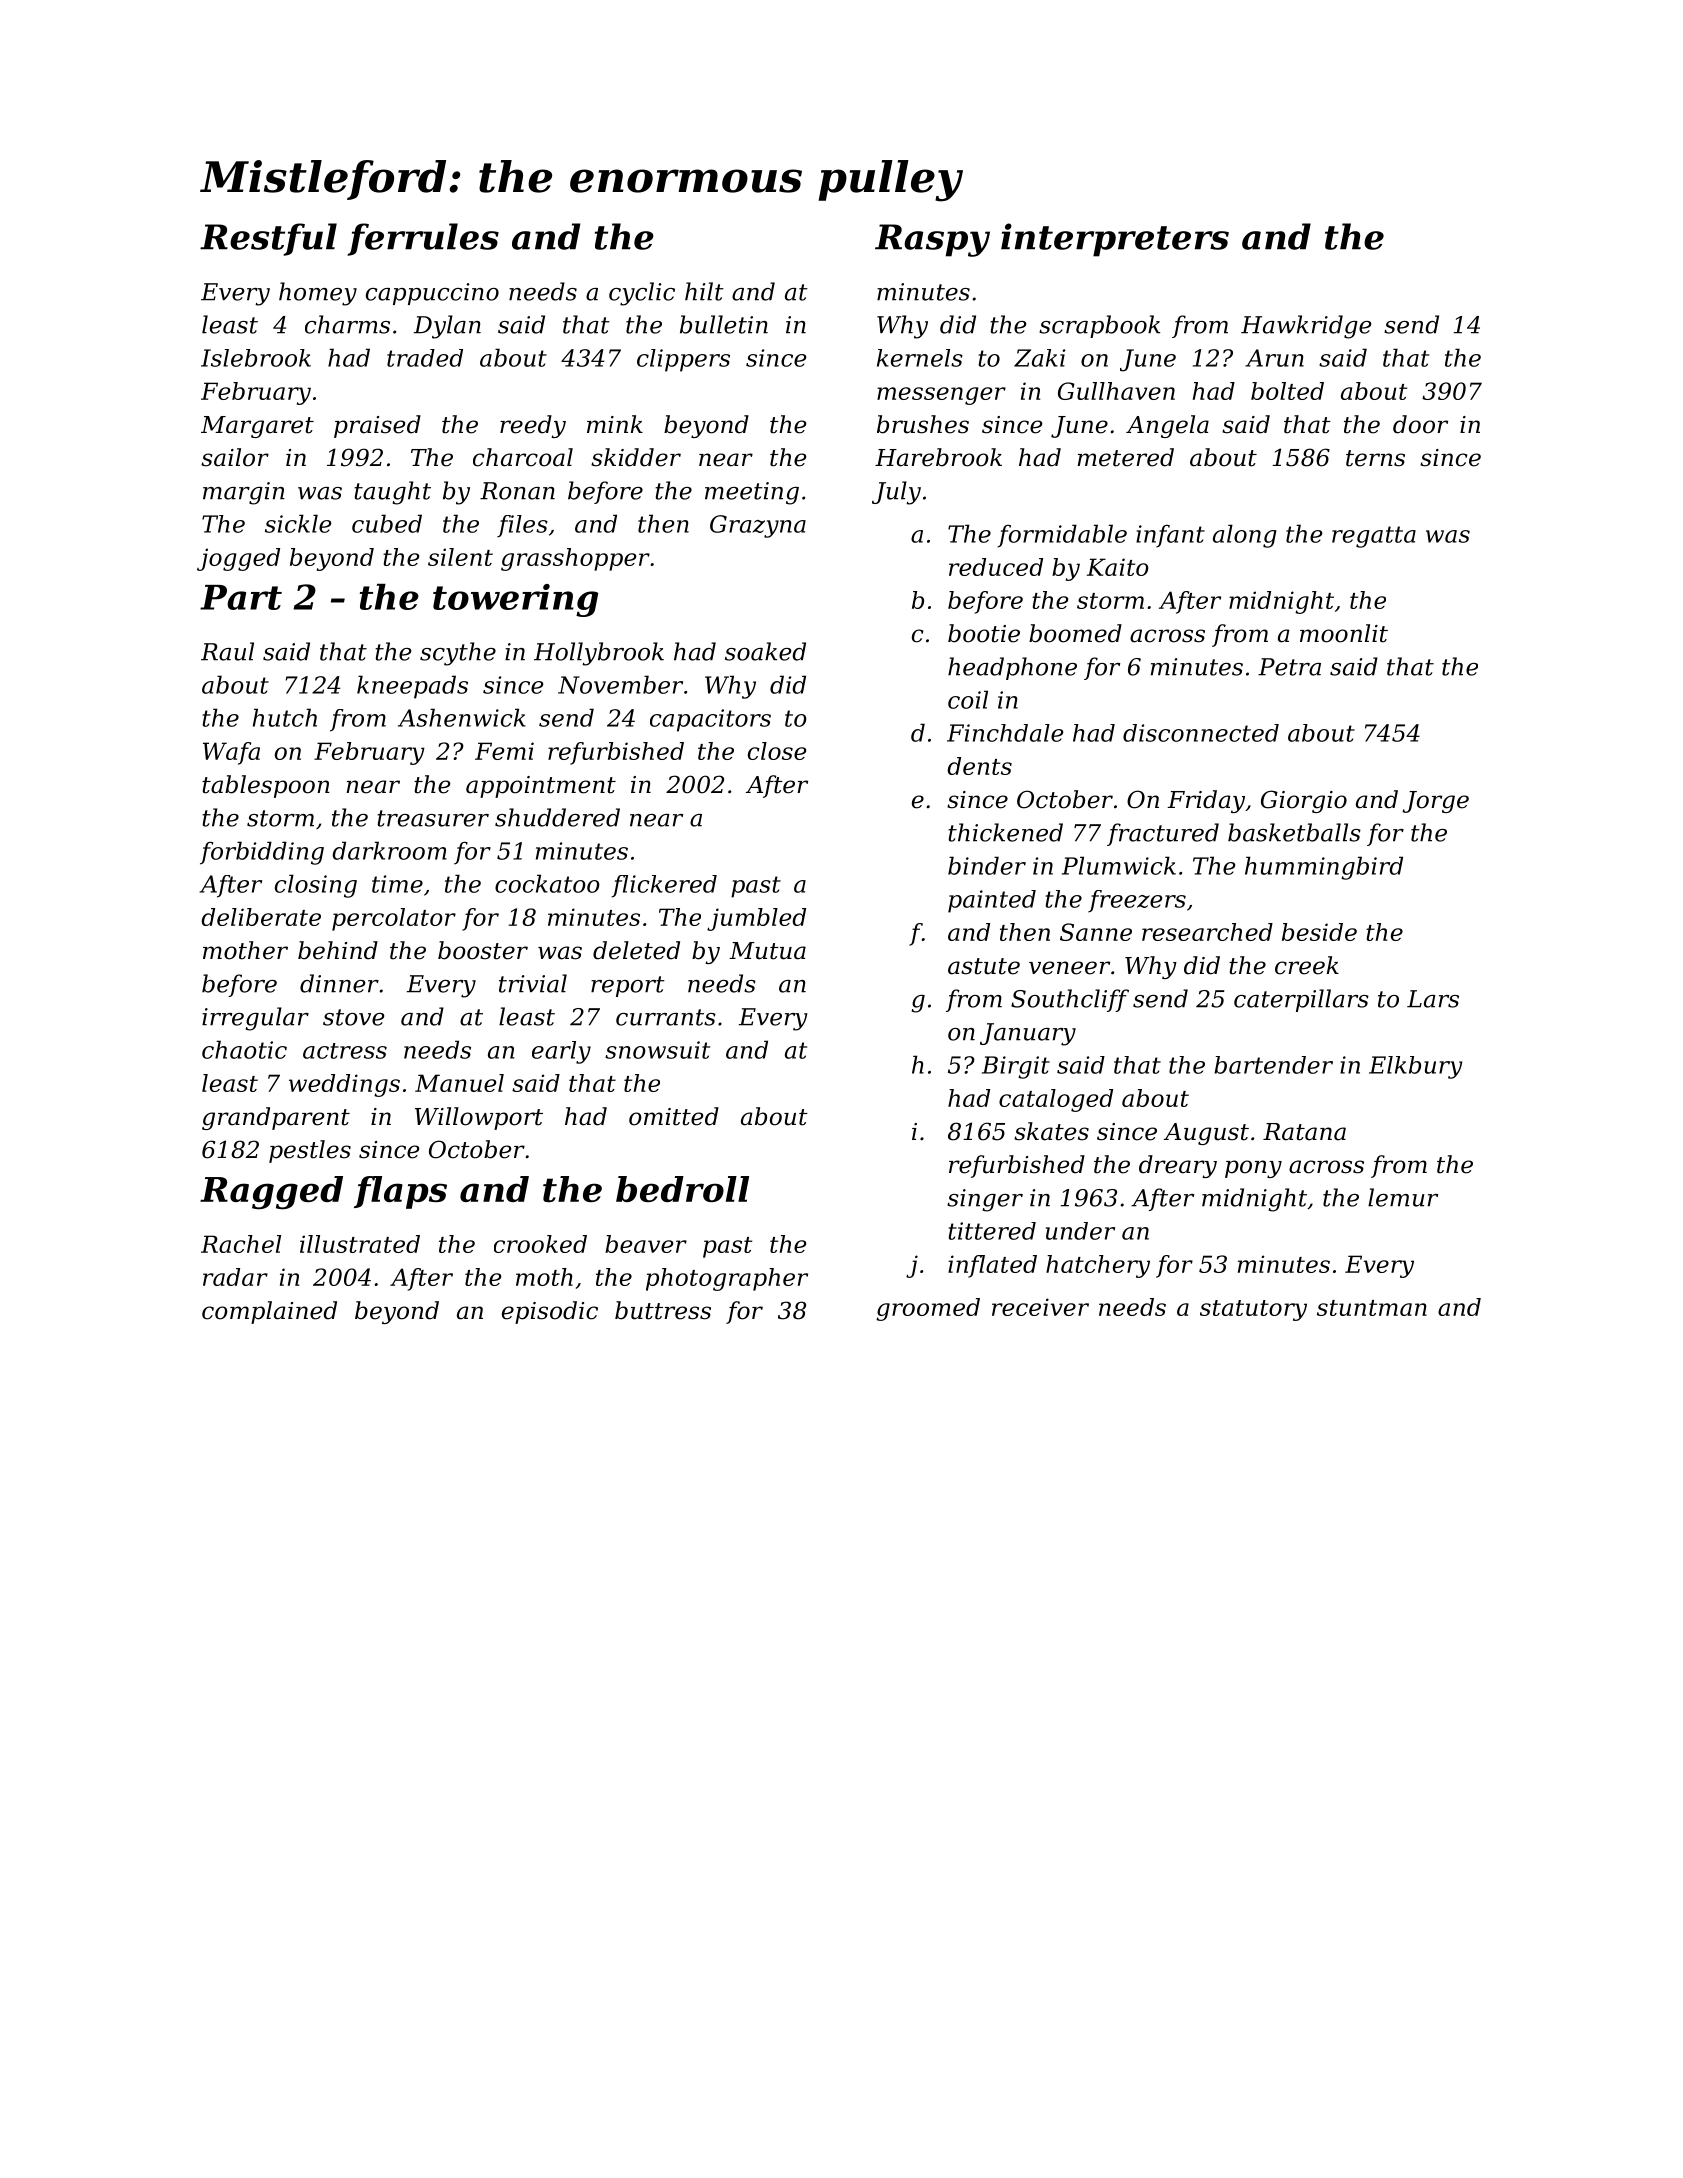 This image has width=1683, height=2178. I want to click on interpreters, so click(1115, 240).
